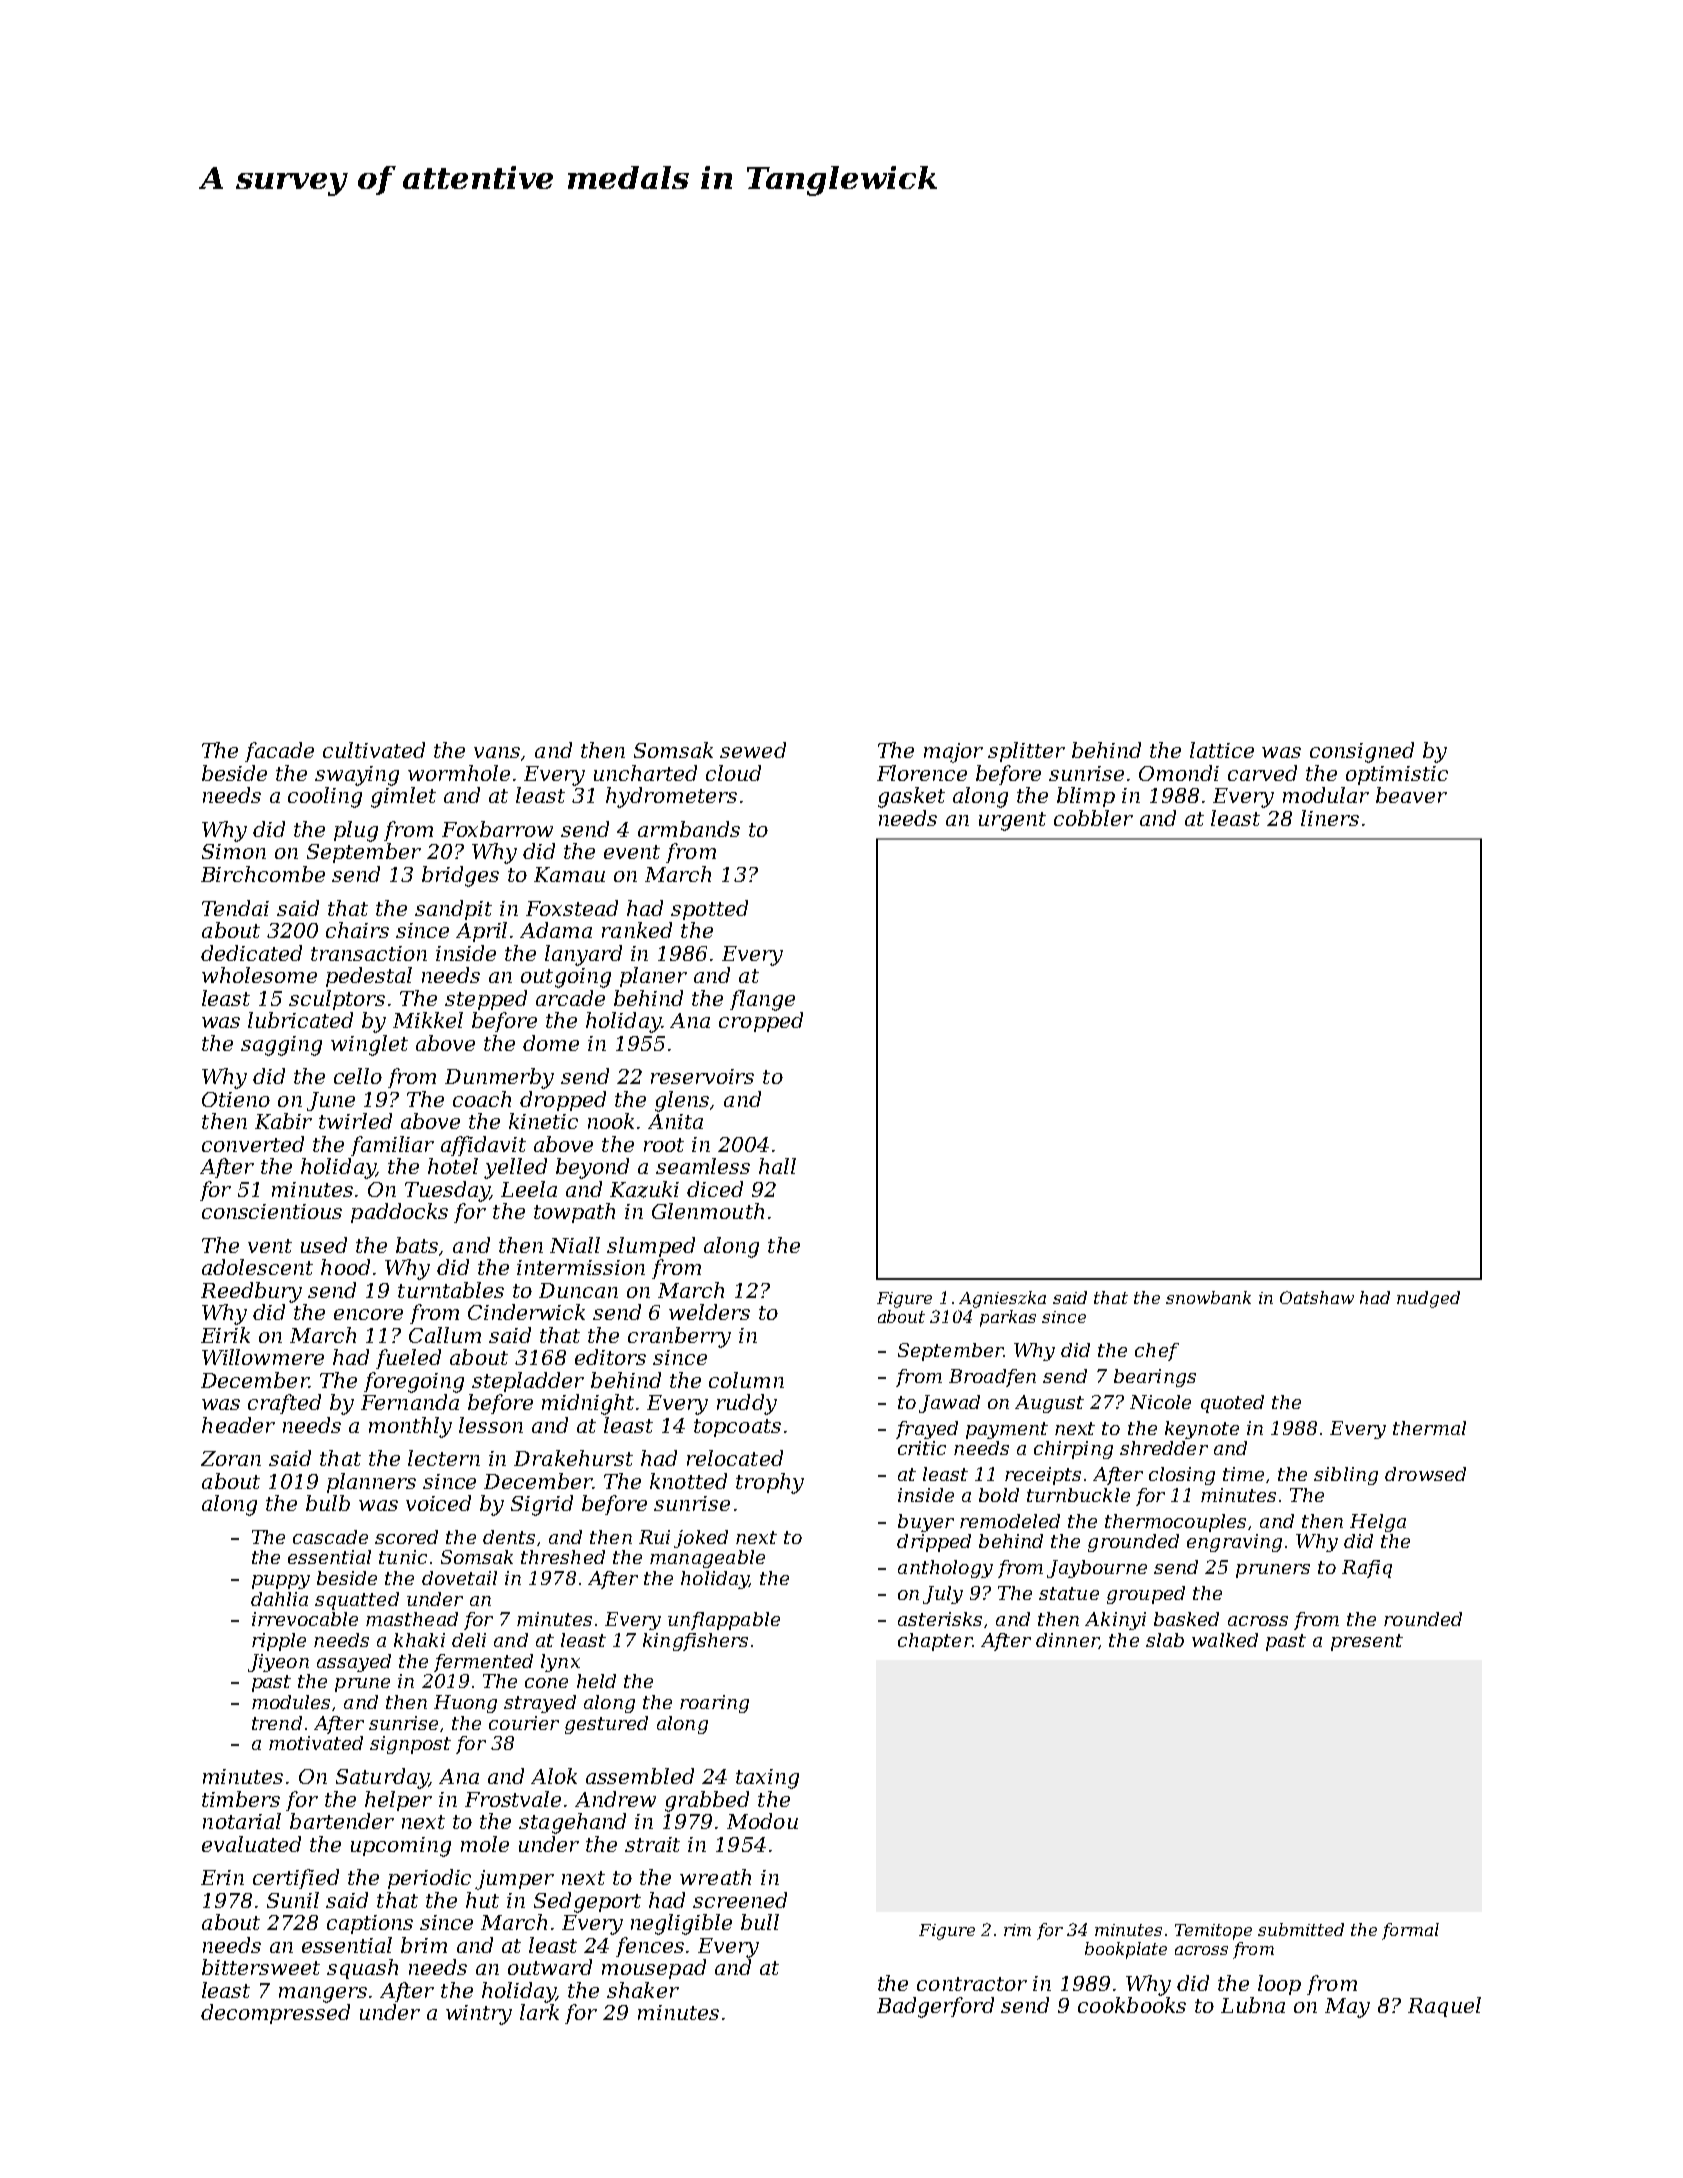  Describe the element at coordinates (1428, 1299) in the document. I see `nudged` at that location.
